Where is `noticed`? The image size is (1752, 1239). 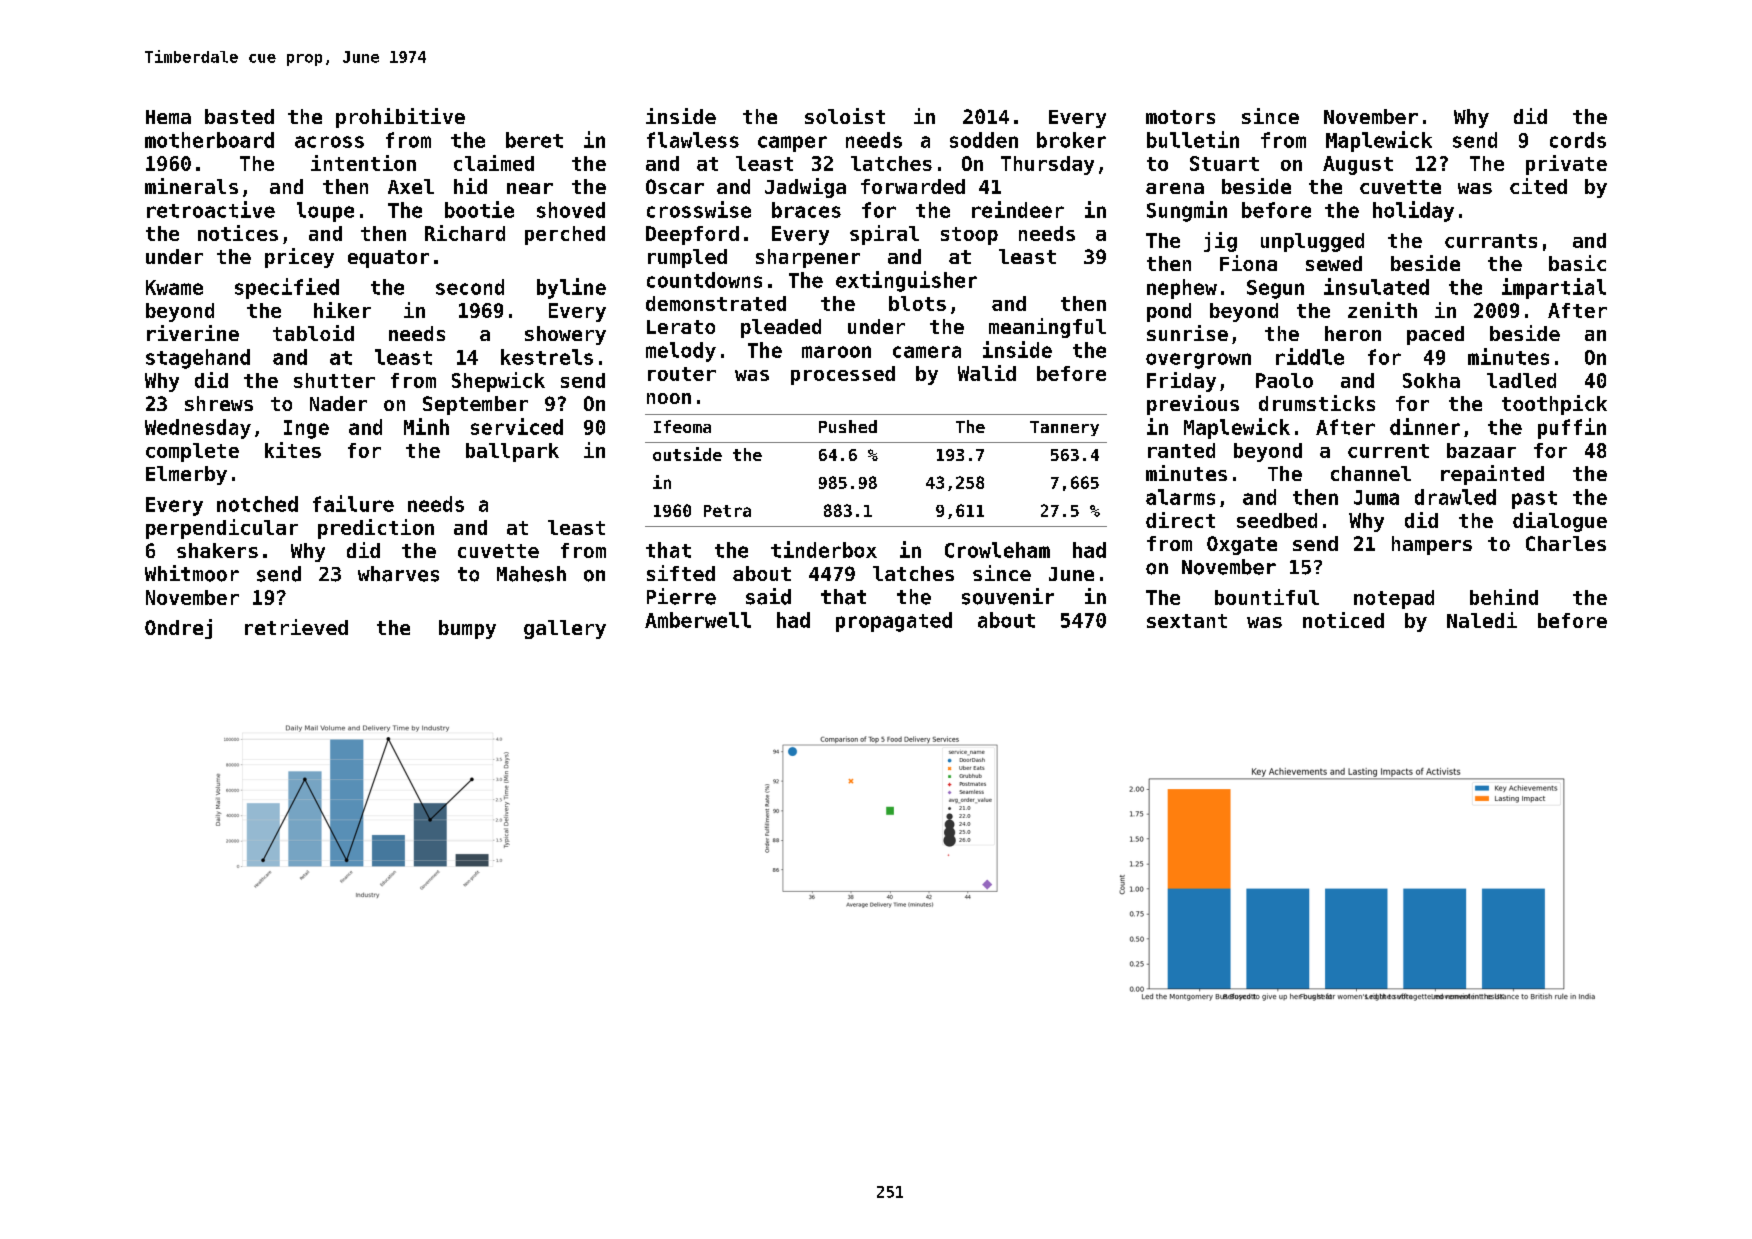 noticed is located at coordinates (1343, 620).
